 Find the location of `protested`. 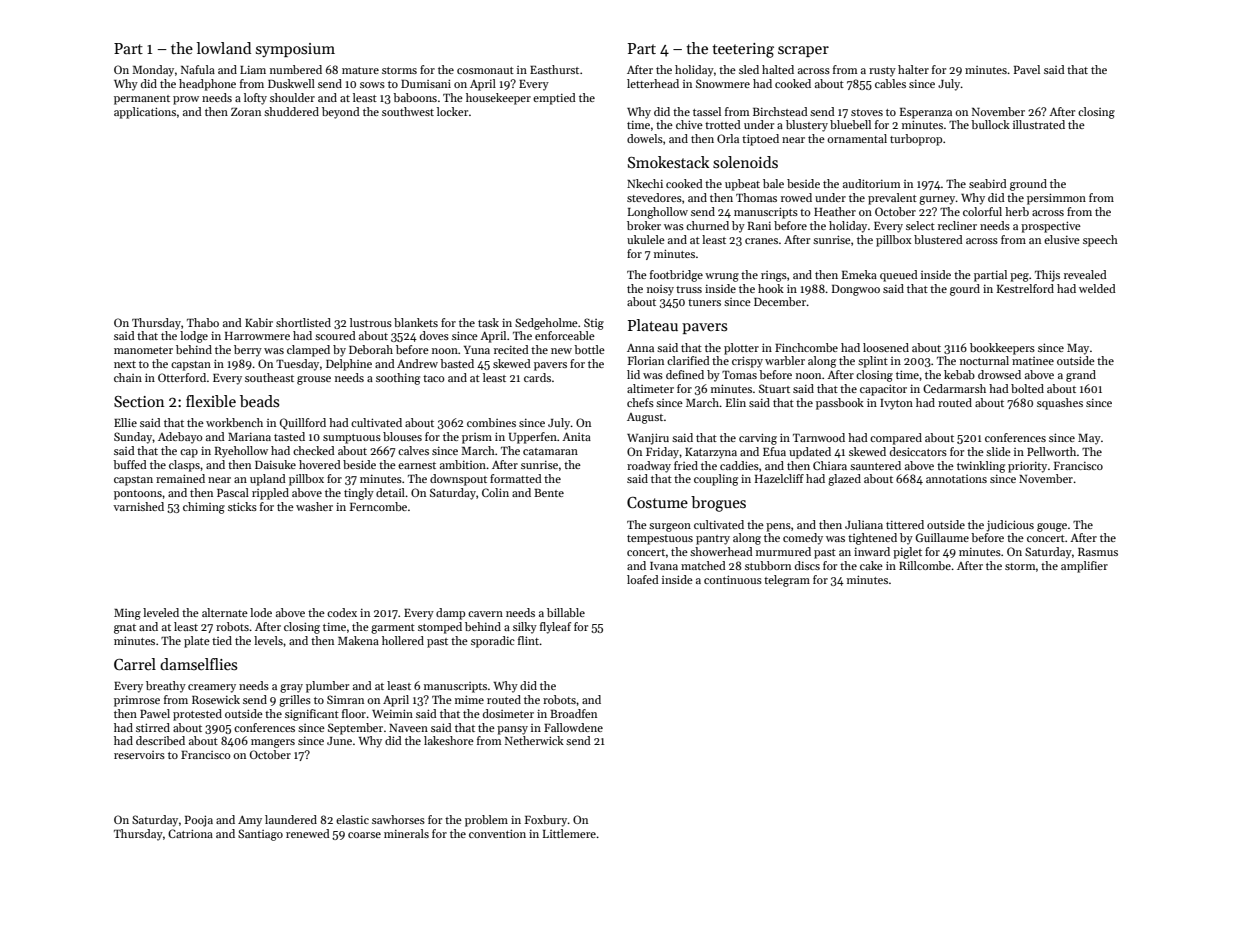

protested is located at coordinates (197, 715).
